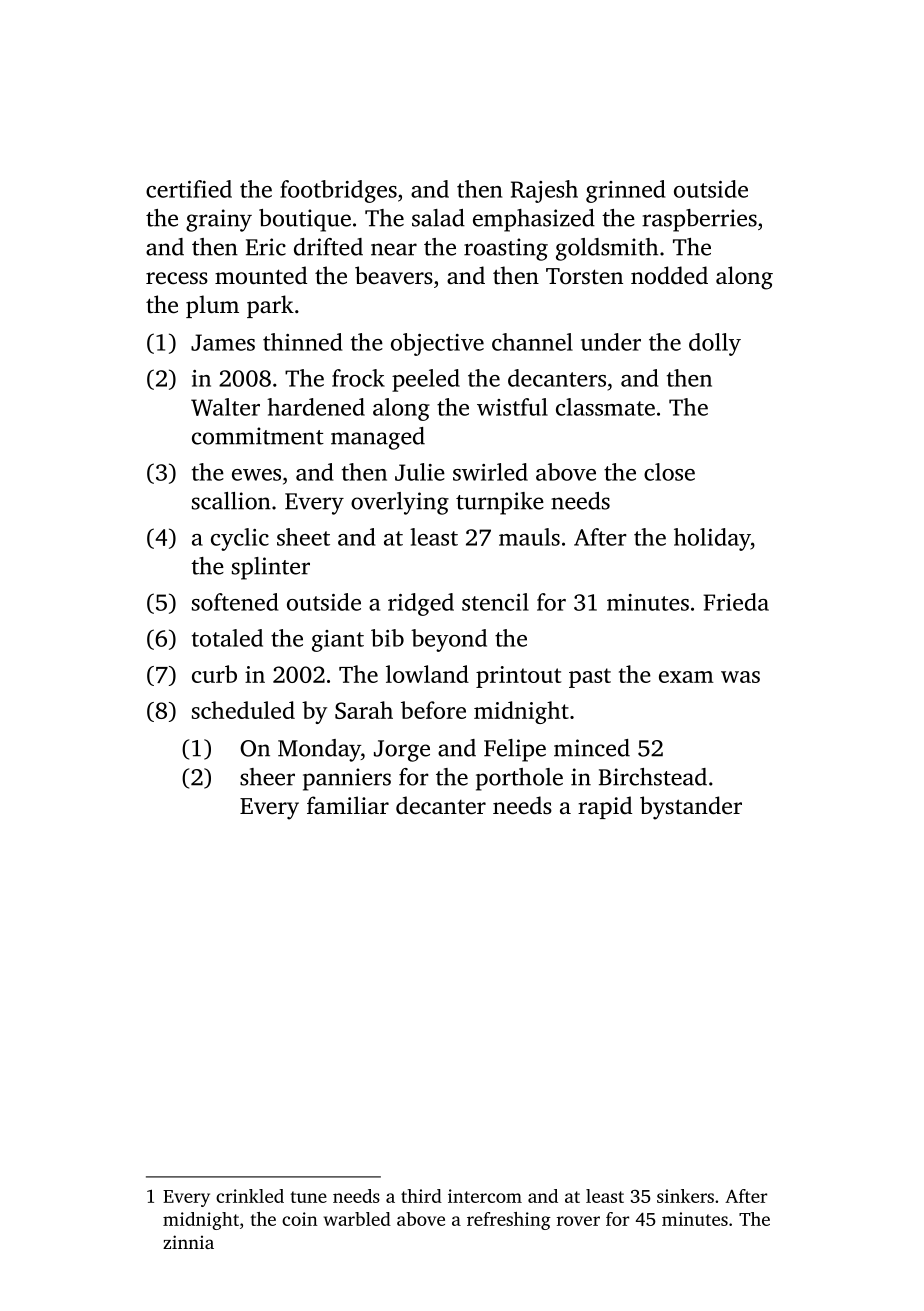  Describe the element at coordinates (691, 808) in the page. I see `bystander` at that location.
